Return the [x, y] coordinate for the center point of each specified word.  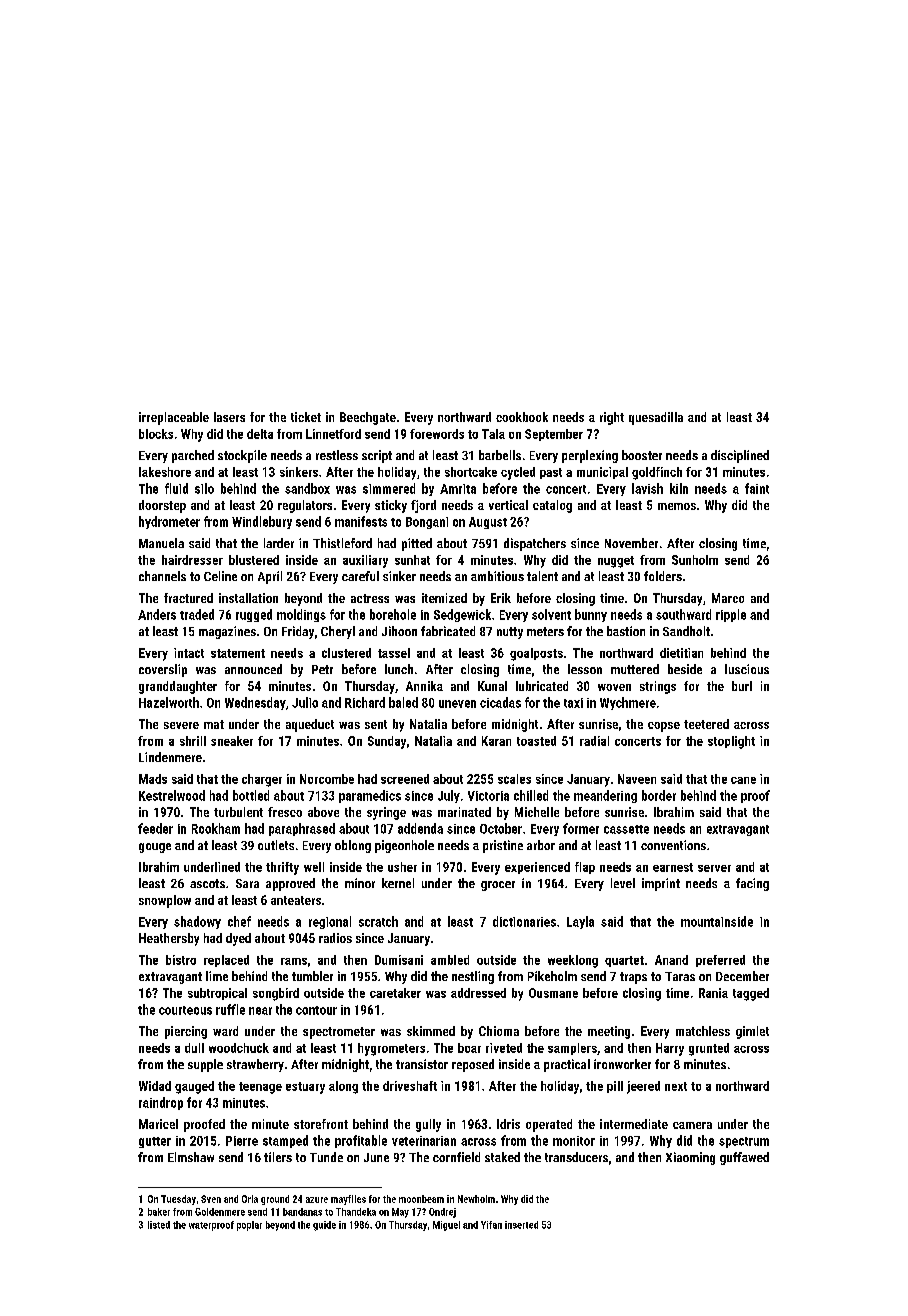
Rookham [216, 828]
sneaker [232, 741]
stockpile [242, 456]
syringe [386, 813]
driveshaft [410, 1086]
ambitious [497, 576]
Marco [728, 598]
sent [376, 724]
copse [664, 727]
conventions [673, 845]
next [676, 1086]
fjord [423, 506]
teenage [260, 1088]
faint [757, 488]
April [270, 577]
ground [275, 1200]
